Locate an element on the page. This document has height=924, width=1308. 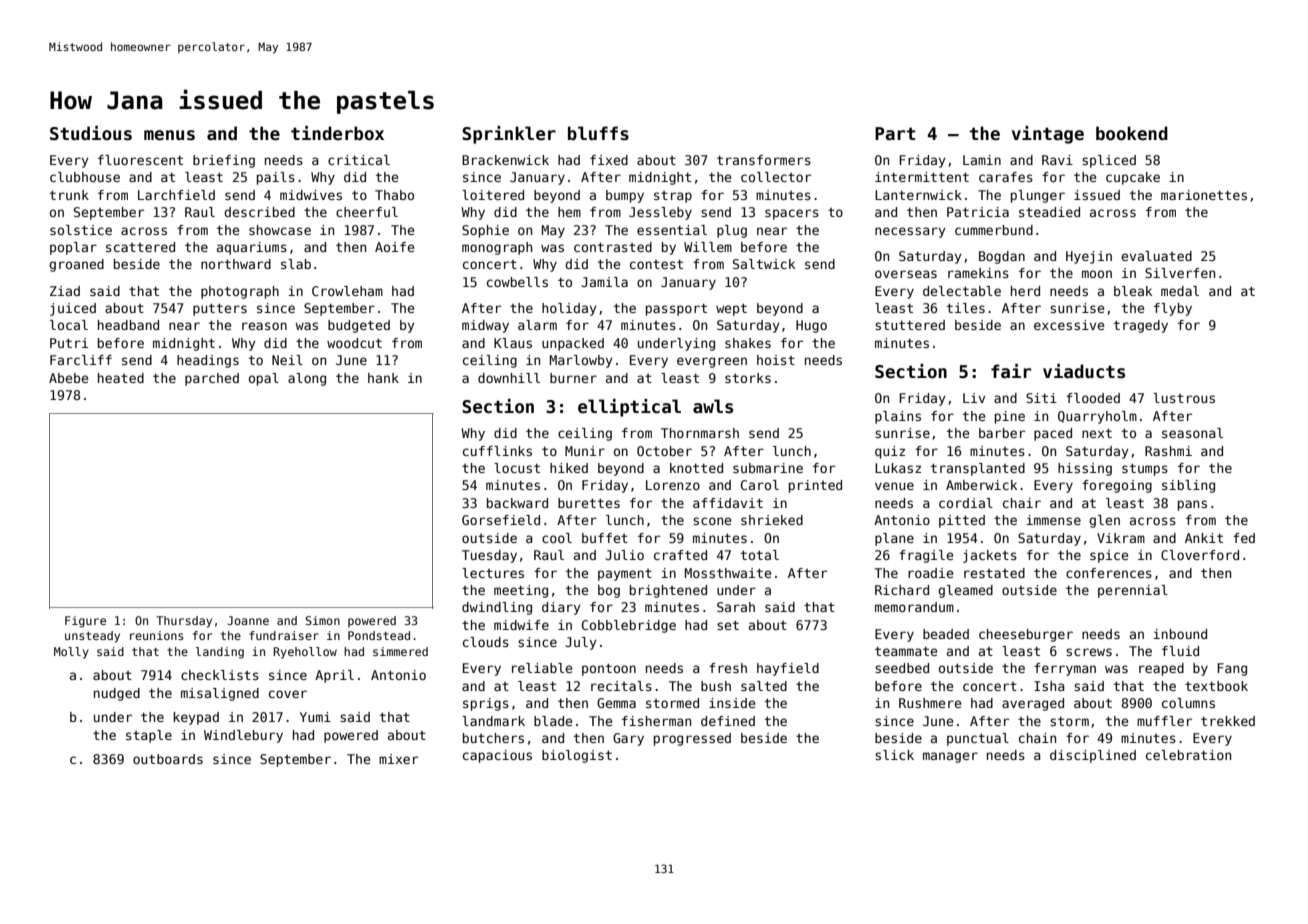
barber is located at coordinates (1002, 433).
